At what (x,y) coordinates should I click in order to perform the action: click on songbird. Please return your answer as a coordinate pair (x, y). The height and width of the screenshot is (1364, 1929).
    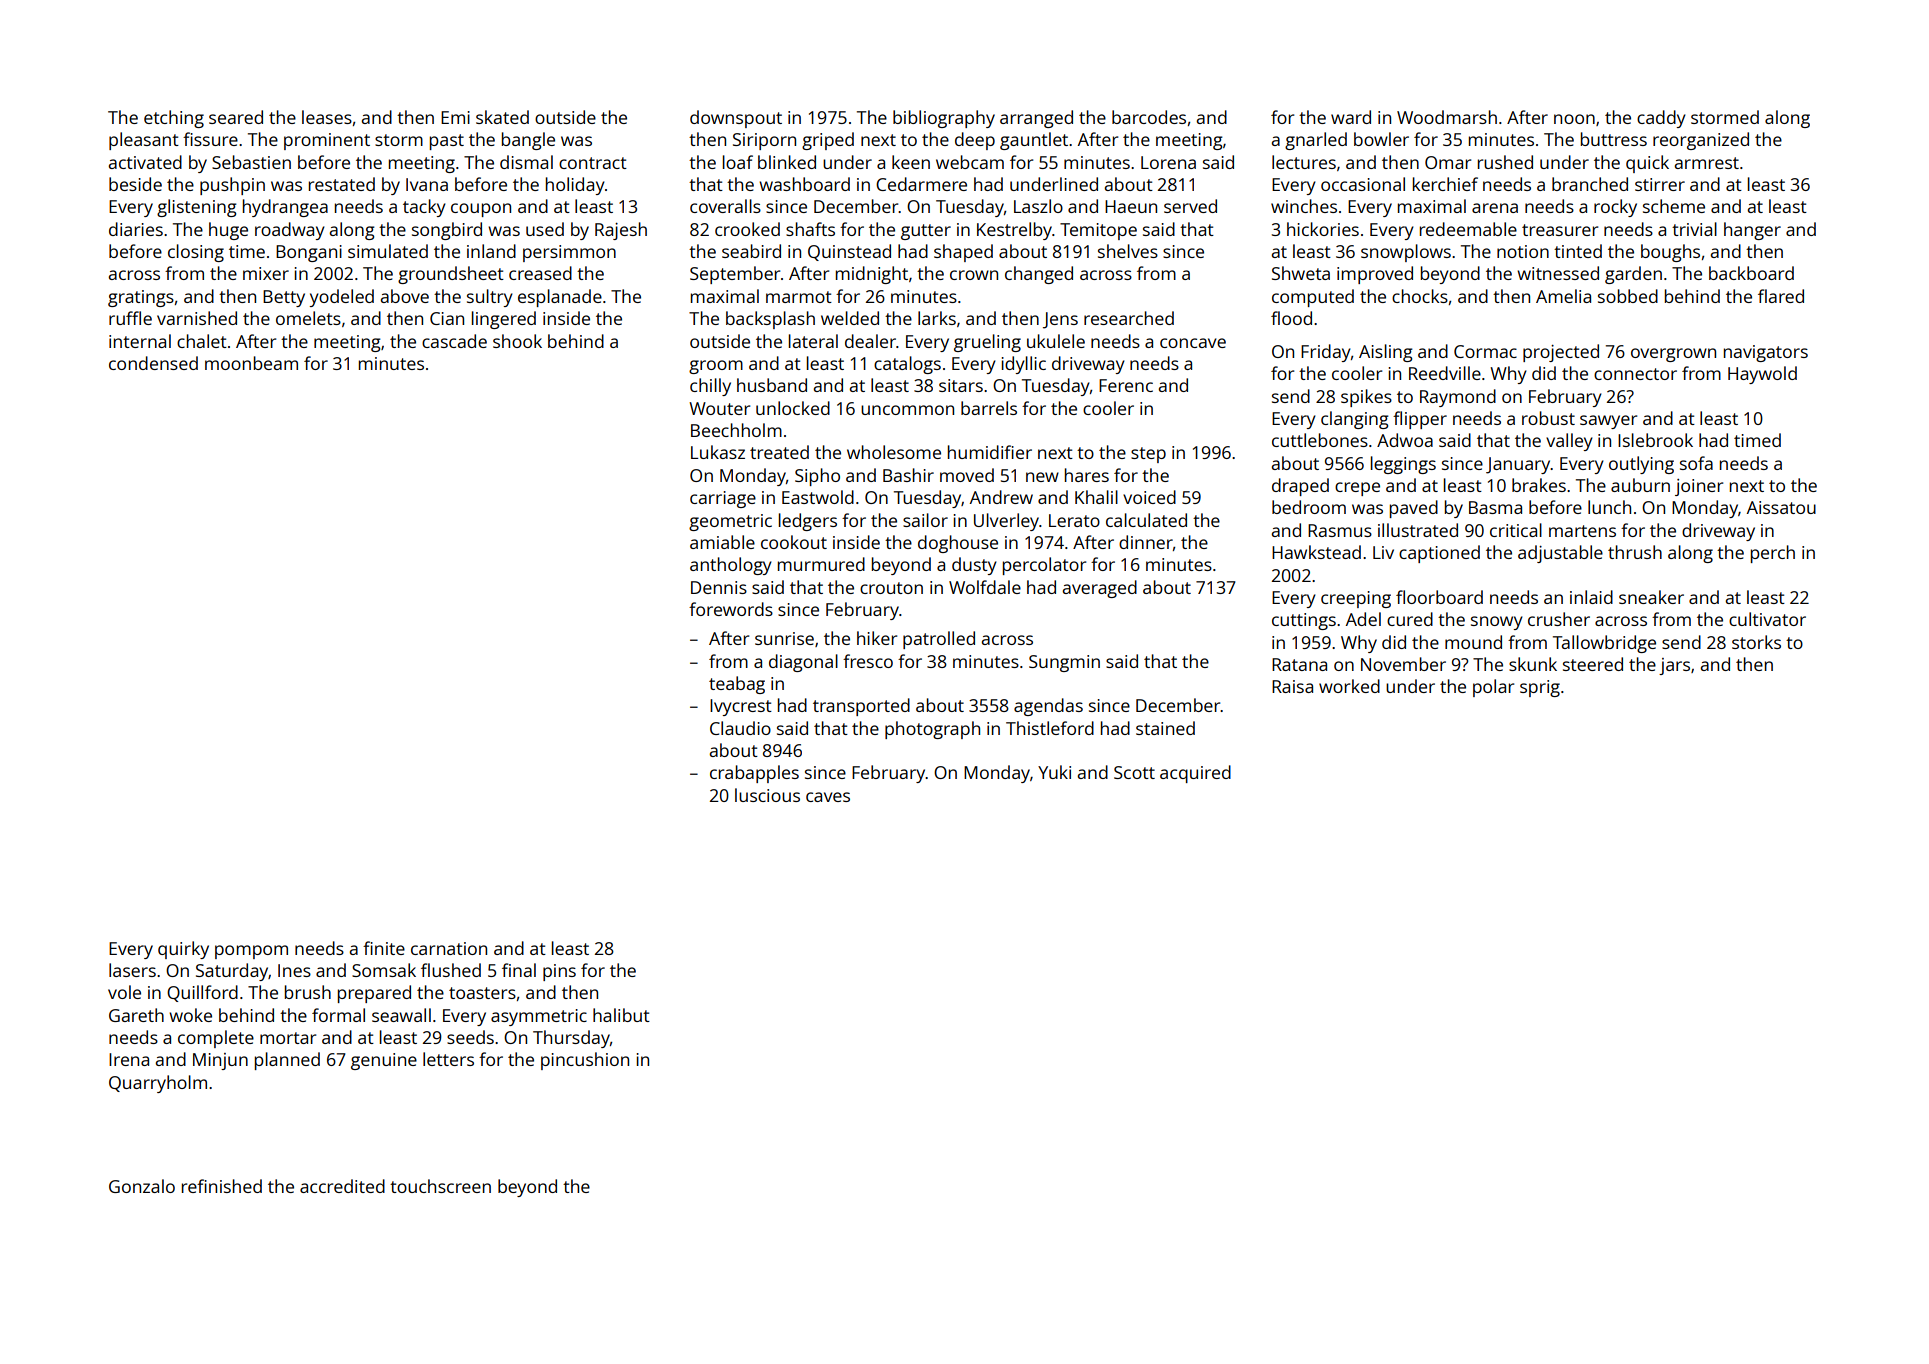
    Looking at the image, I should click on (447, 231).
